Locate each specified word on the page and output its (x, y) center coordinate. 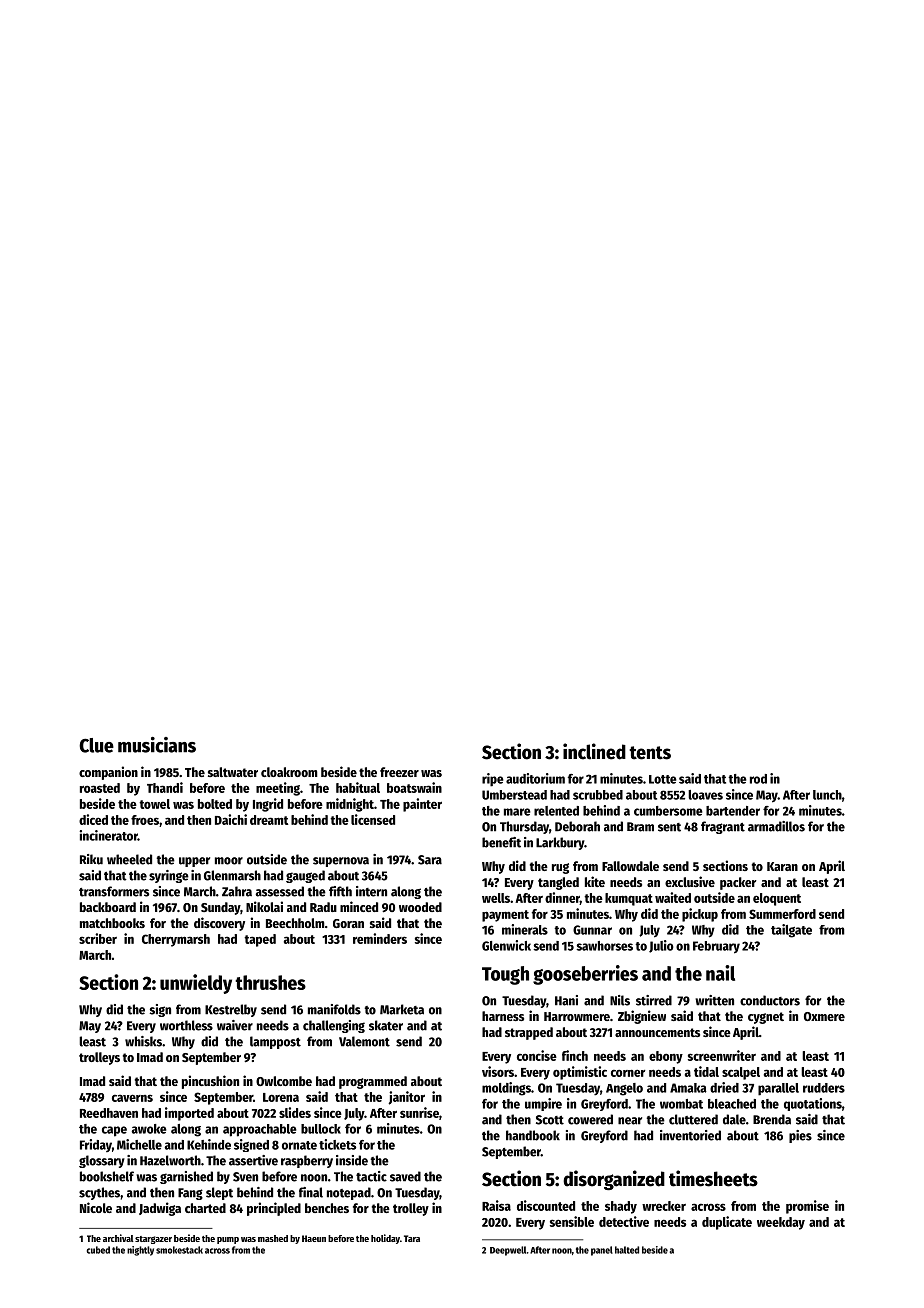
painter (422, 805)
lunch (827, 795)
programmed (373, 1082)
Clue (96, 745)
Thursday (524, 827)
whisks (143, 1041)
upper (194, 862)
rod (758, 779)
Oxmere (824, 1016)
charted (205, 1208)
